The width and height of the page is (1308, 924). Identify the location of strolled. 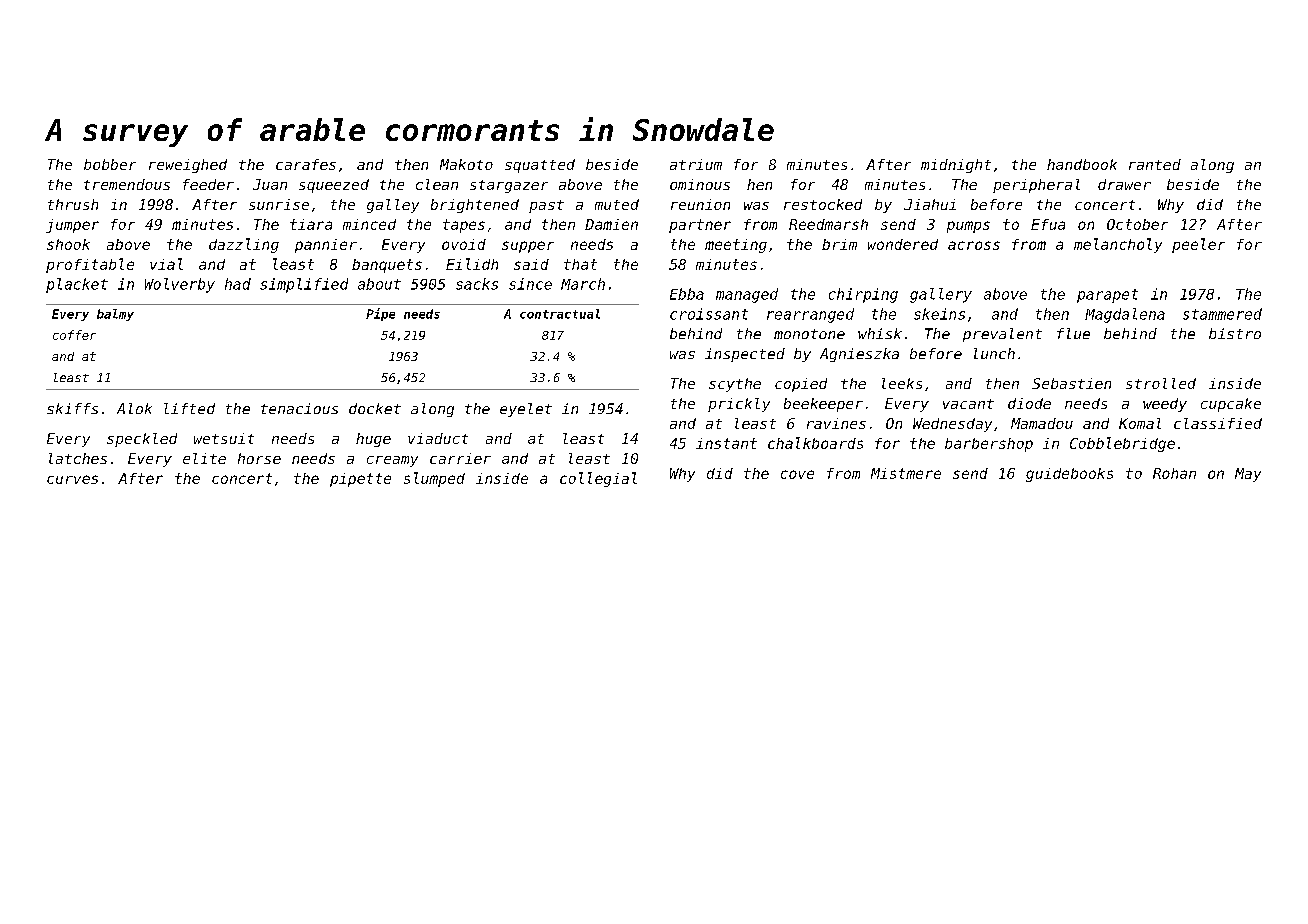
(1161, 383).
